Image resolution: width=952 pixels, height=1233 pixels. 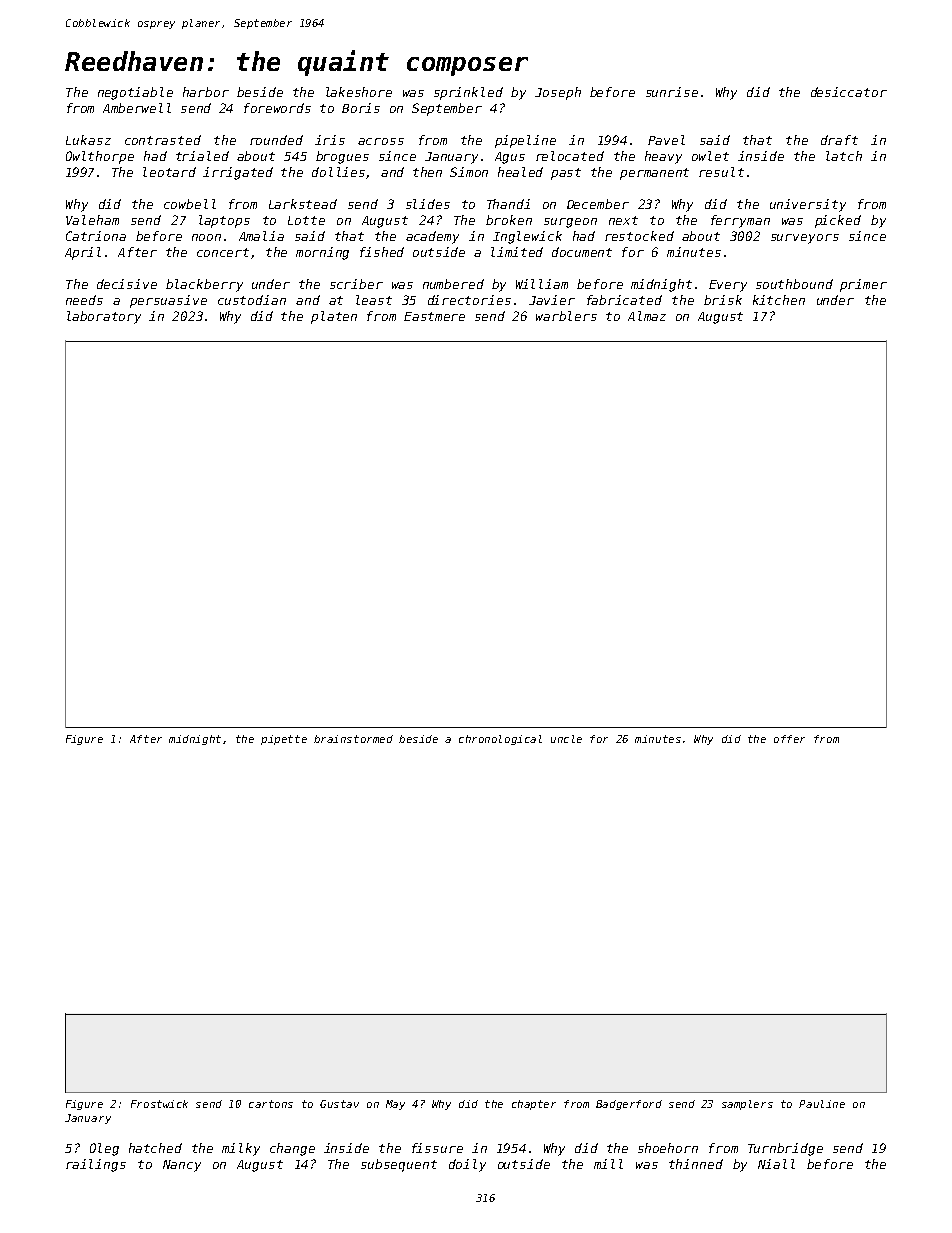 What do you see at coordinates (808, 205) in the page?
I see `university` at bounding box center [808, 205].
